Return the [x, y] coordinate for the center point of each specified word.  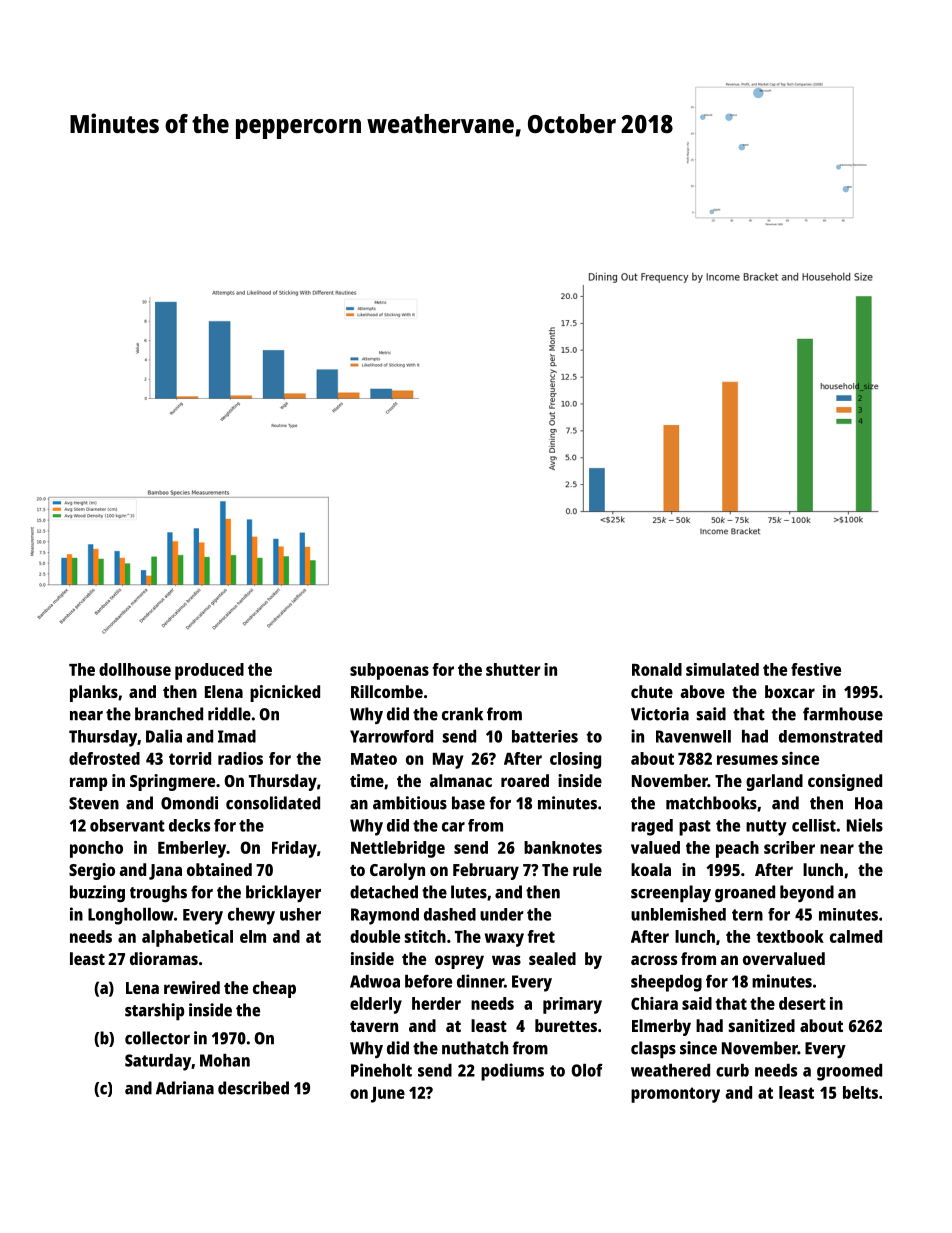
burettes [566, 1025]
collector [157, 1038]
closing [575, 760]
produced [209, 671]
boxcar [790, 691]
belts [860, 1092]
